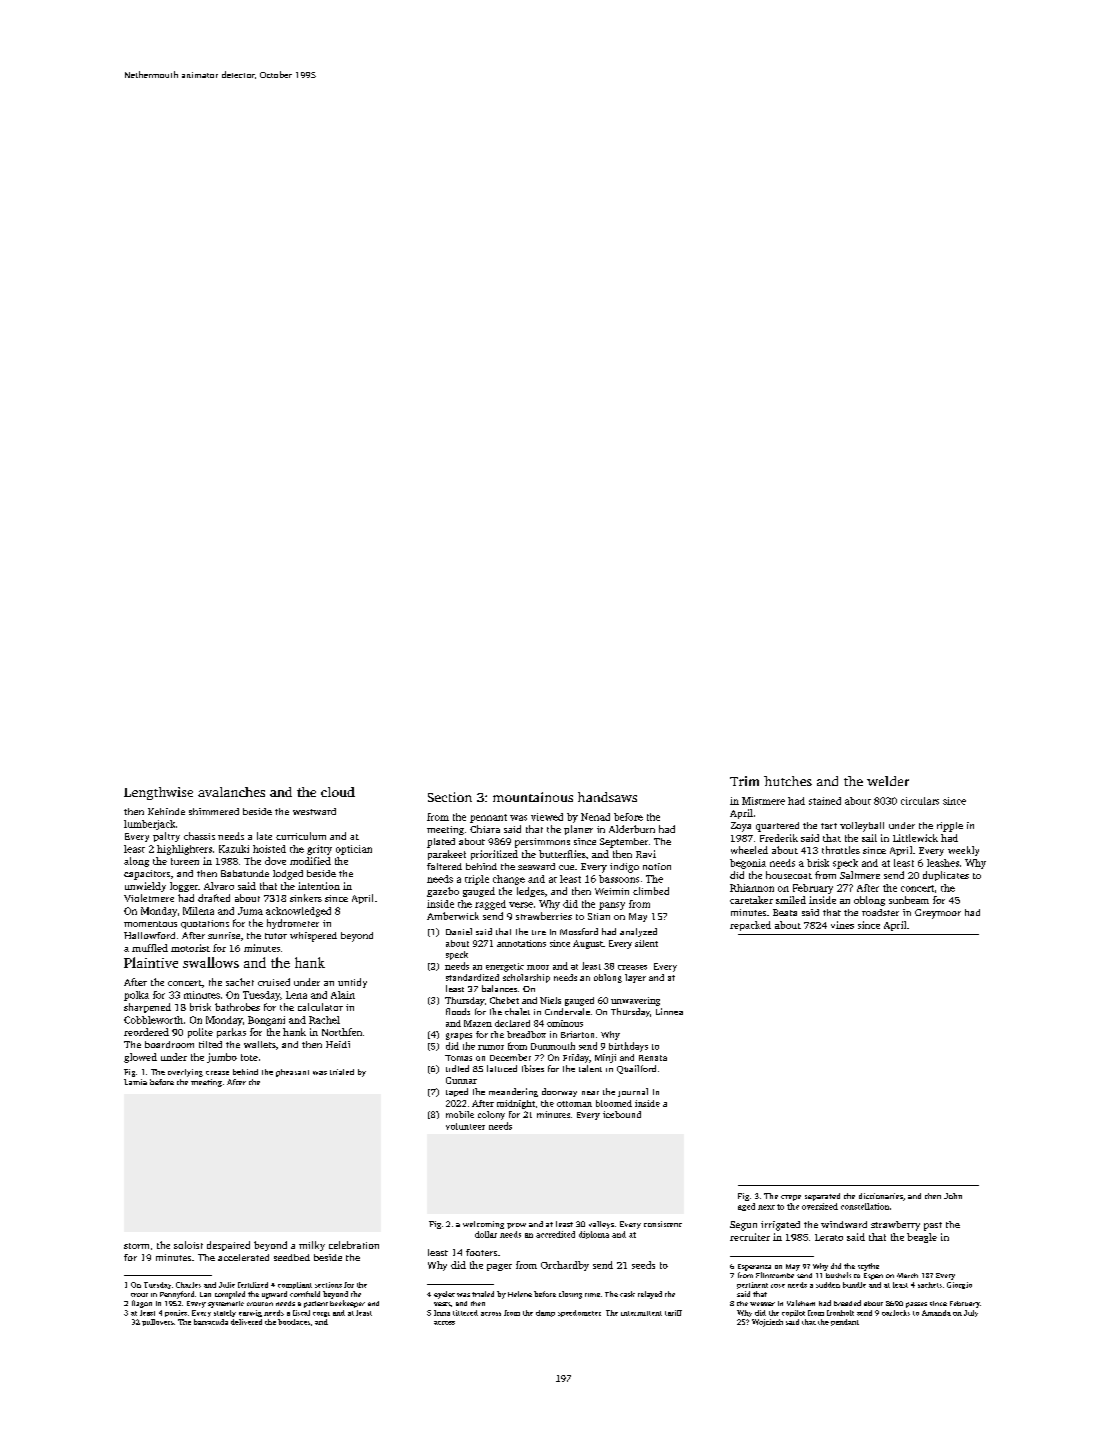 This screenshot has height=1438, width=1111. What do you see at coordinates (231, 792) in the screenshot?
I see `avalanches` at bounding box center [231, 792].
